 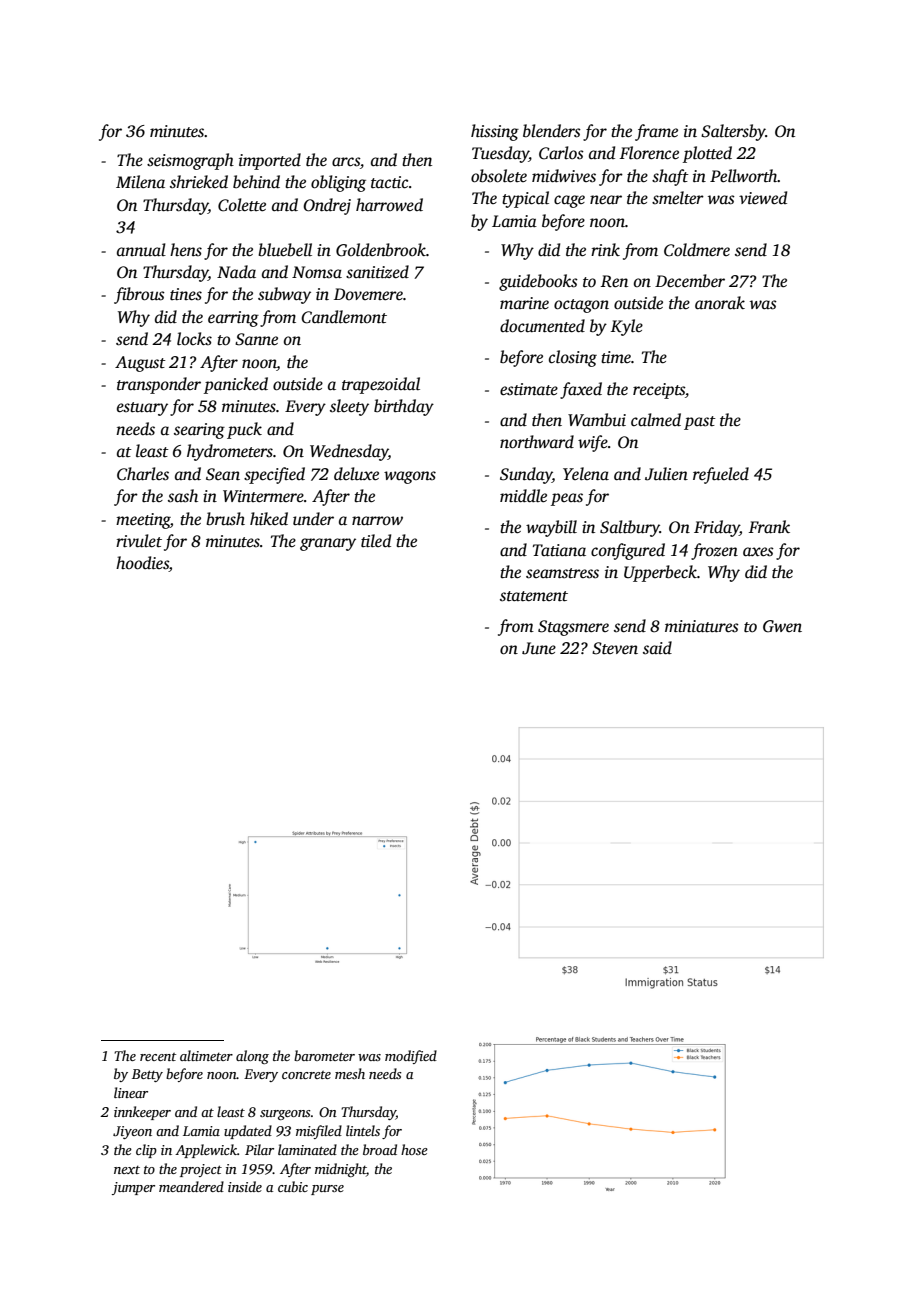 What do you see at coordinates (700, 423) in the document?
I see `past` at bounding box center [700, 423].
